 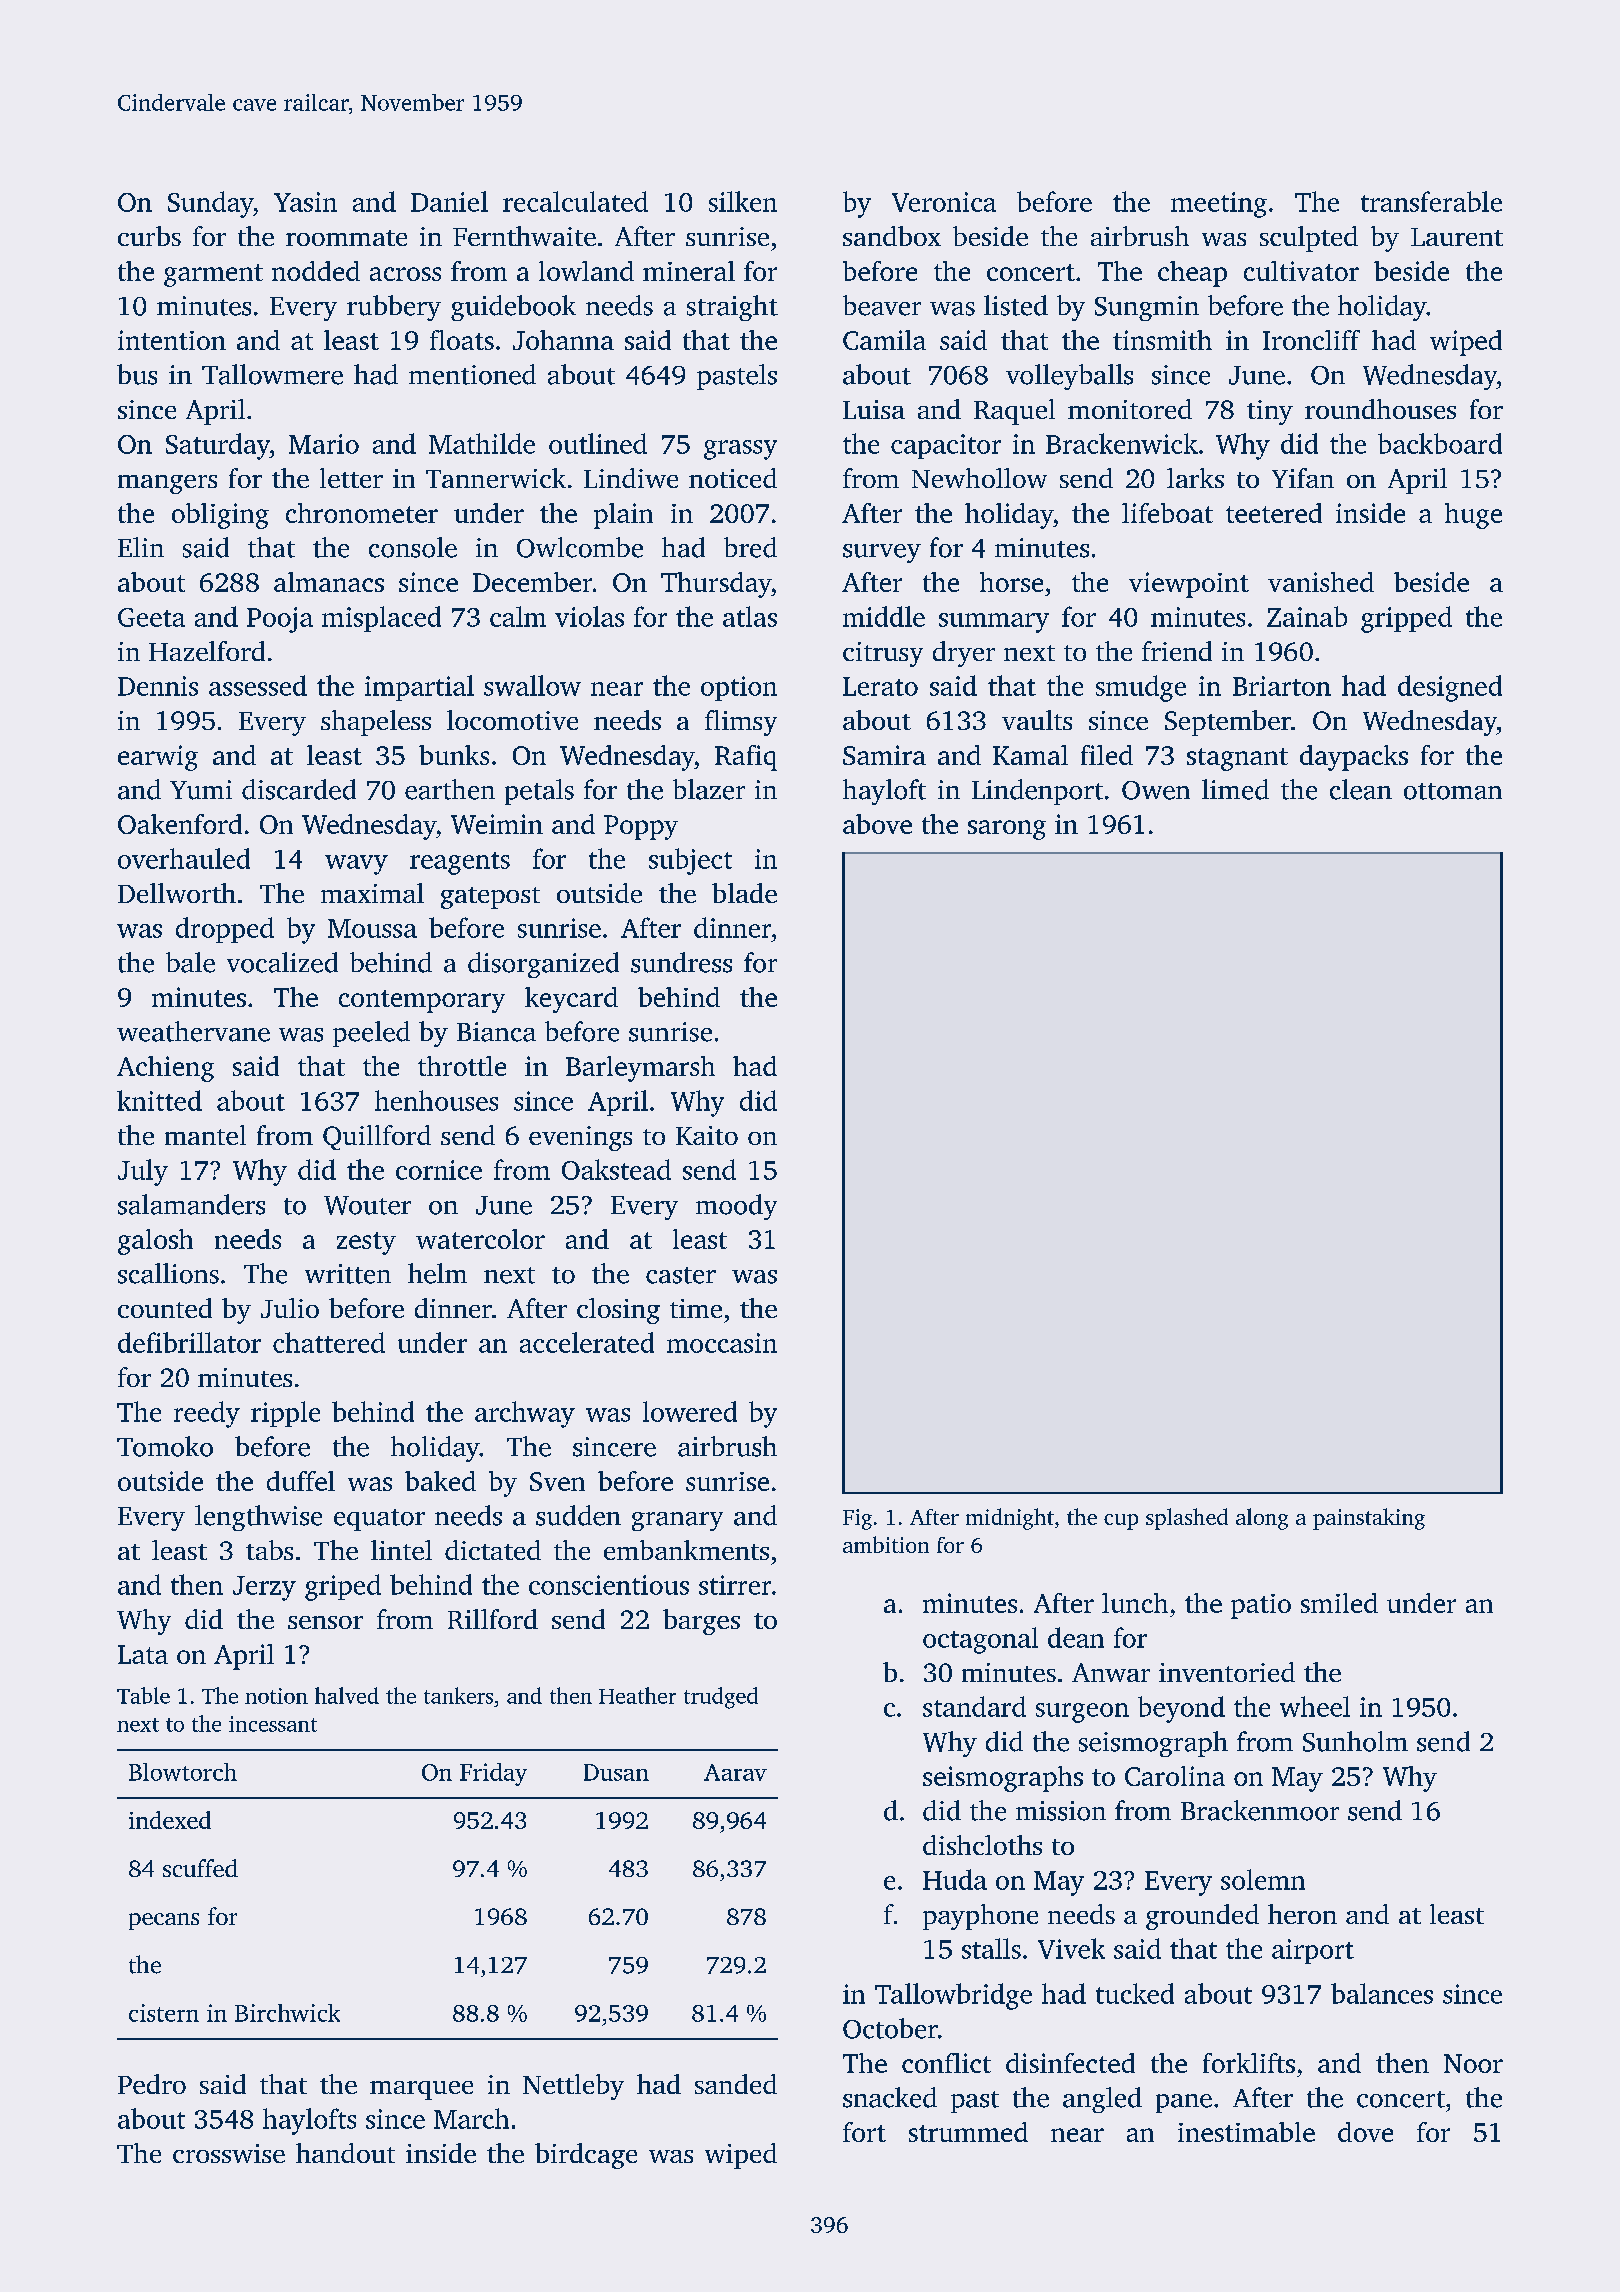 What do you see at coordinates (329, 1342) in the page?
I see `chattered` at bounding box center [329, 1342].
